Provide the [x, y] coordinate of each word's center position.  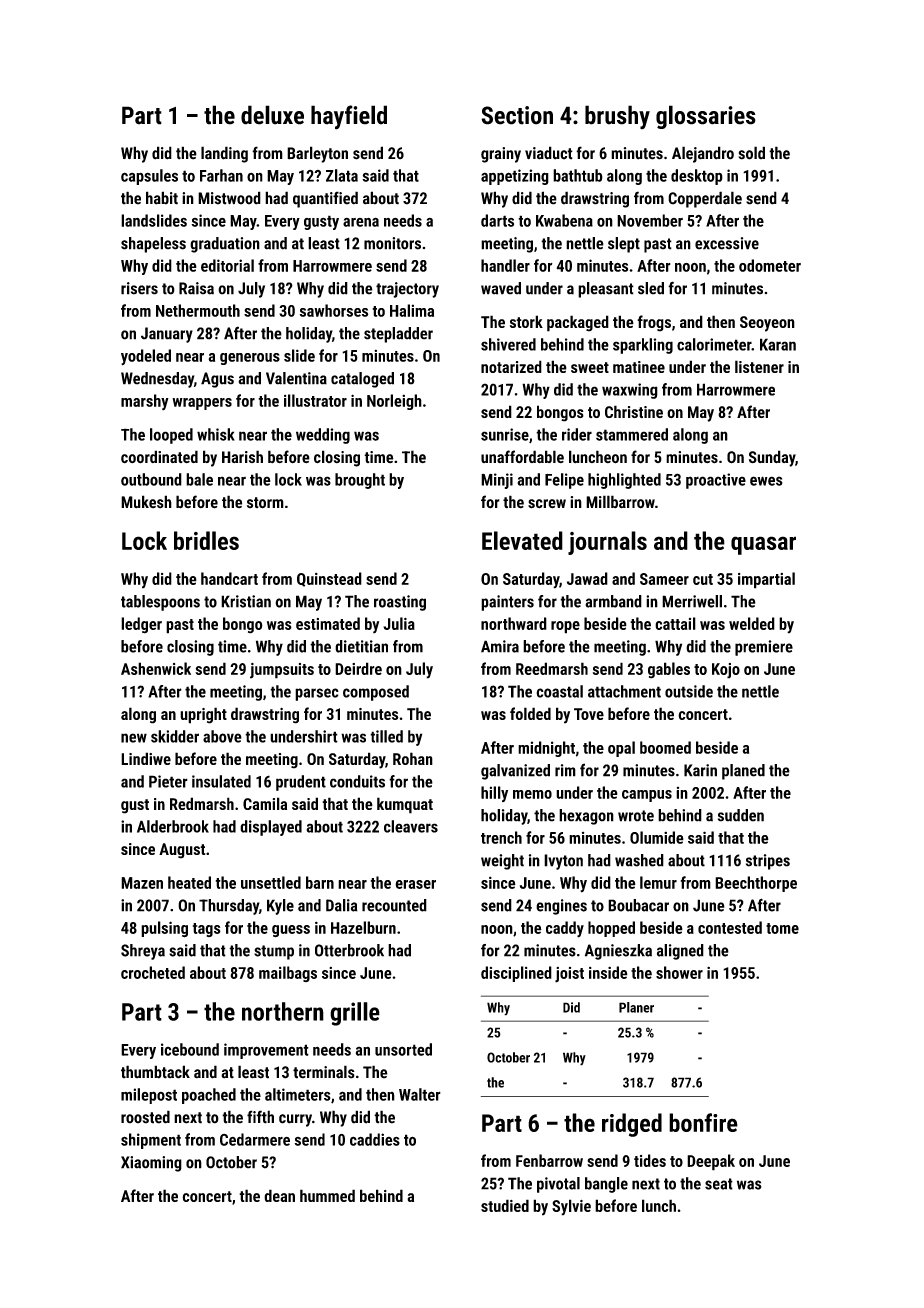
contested [730, 927]
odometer [770, 265]
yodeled [146, 357]
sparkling [643, 346]
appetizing [515, 177]
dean [279, 1195]
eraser [415, 884]
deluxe [272, 115]
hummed [327, 1195]
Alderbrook [173, 826]
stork [526, 321]
